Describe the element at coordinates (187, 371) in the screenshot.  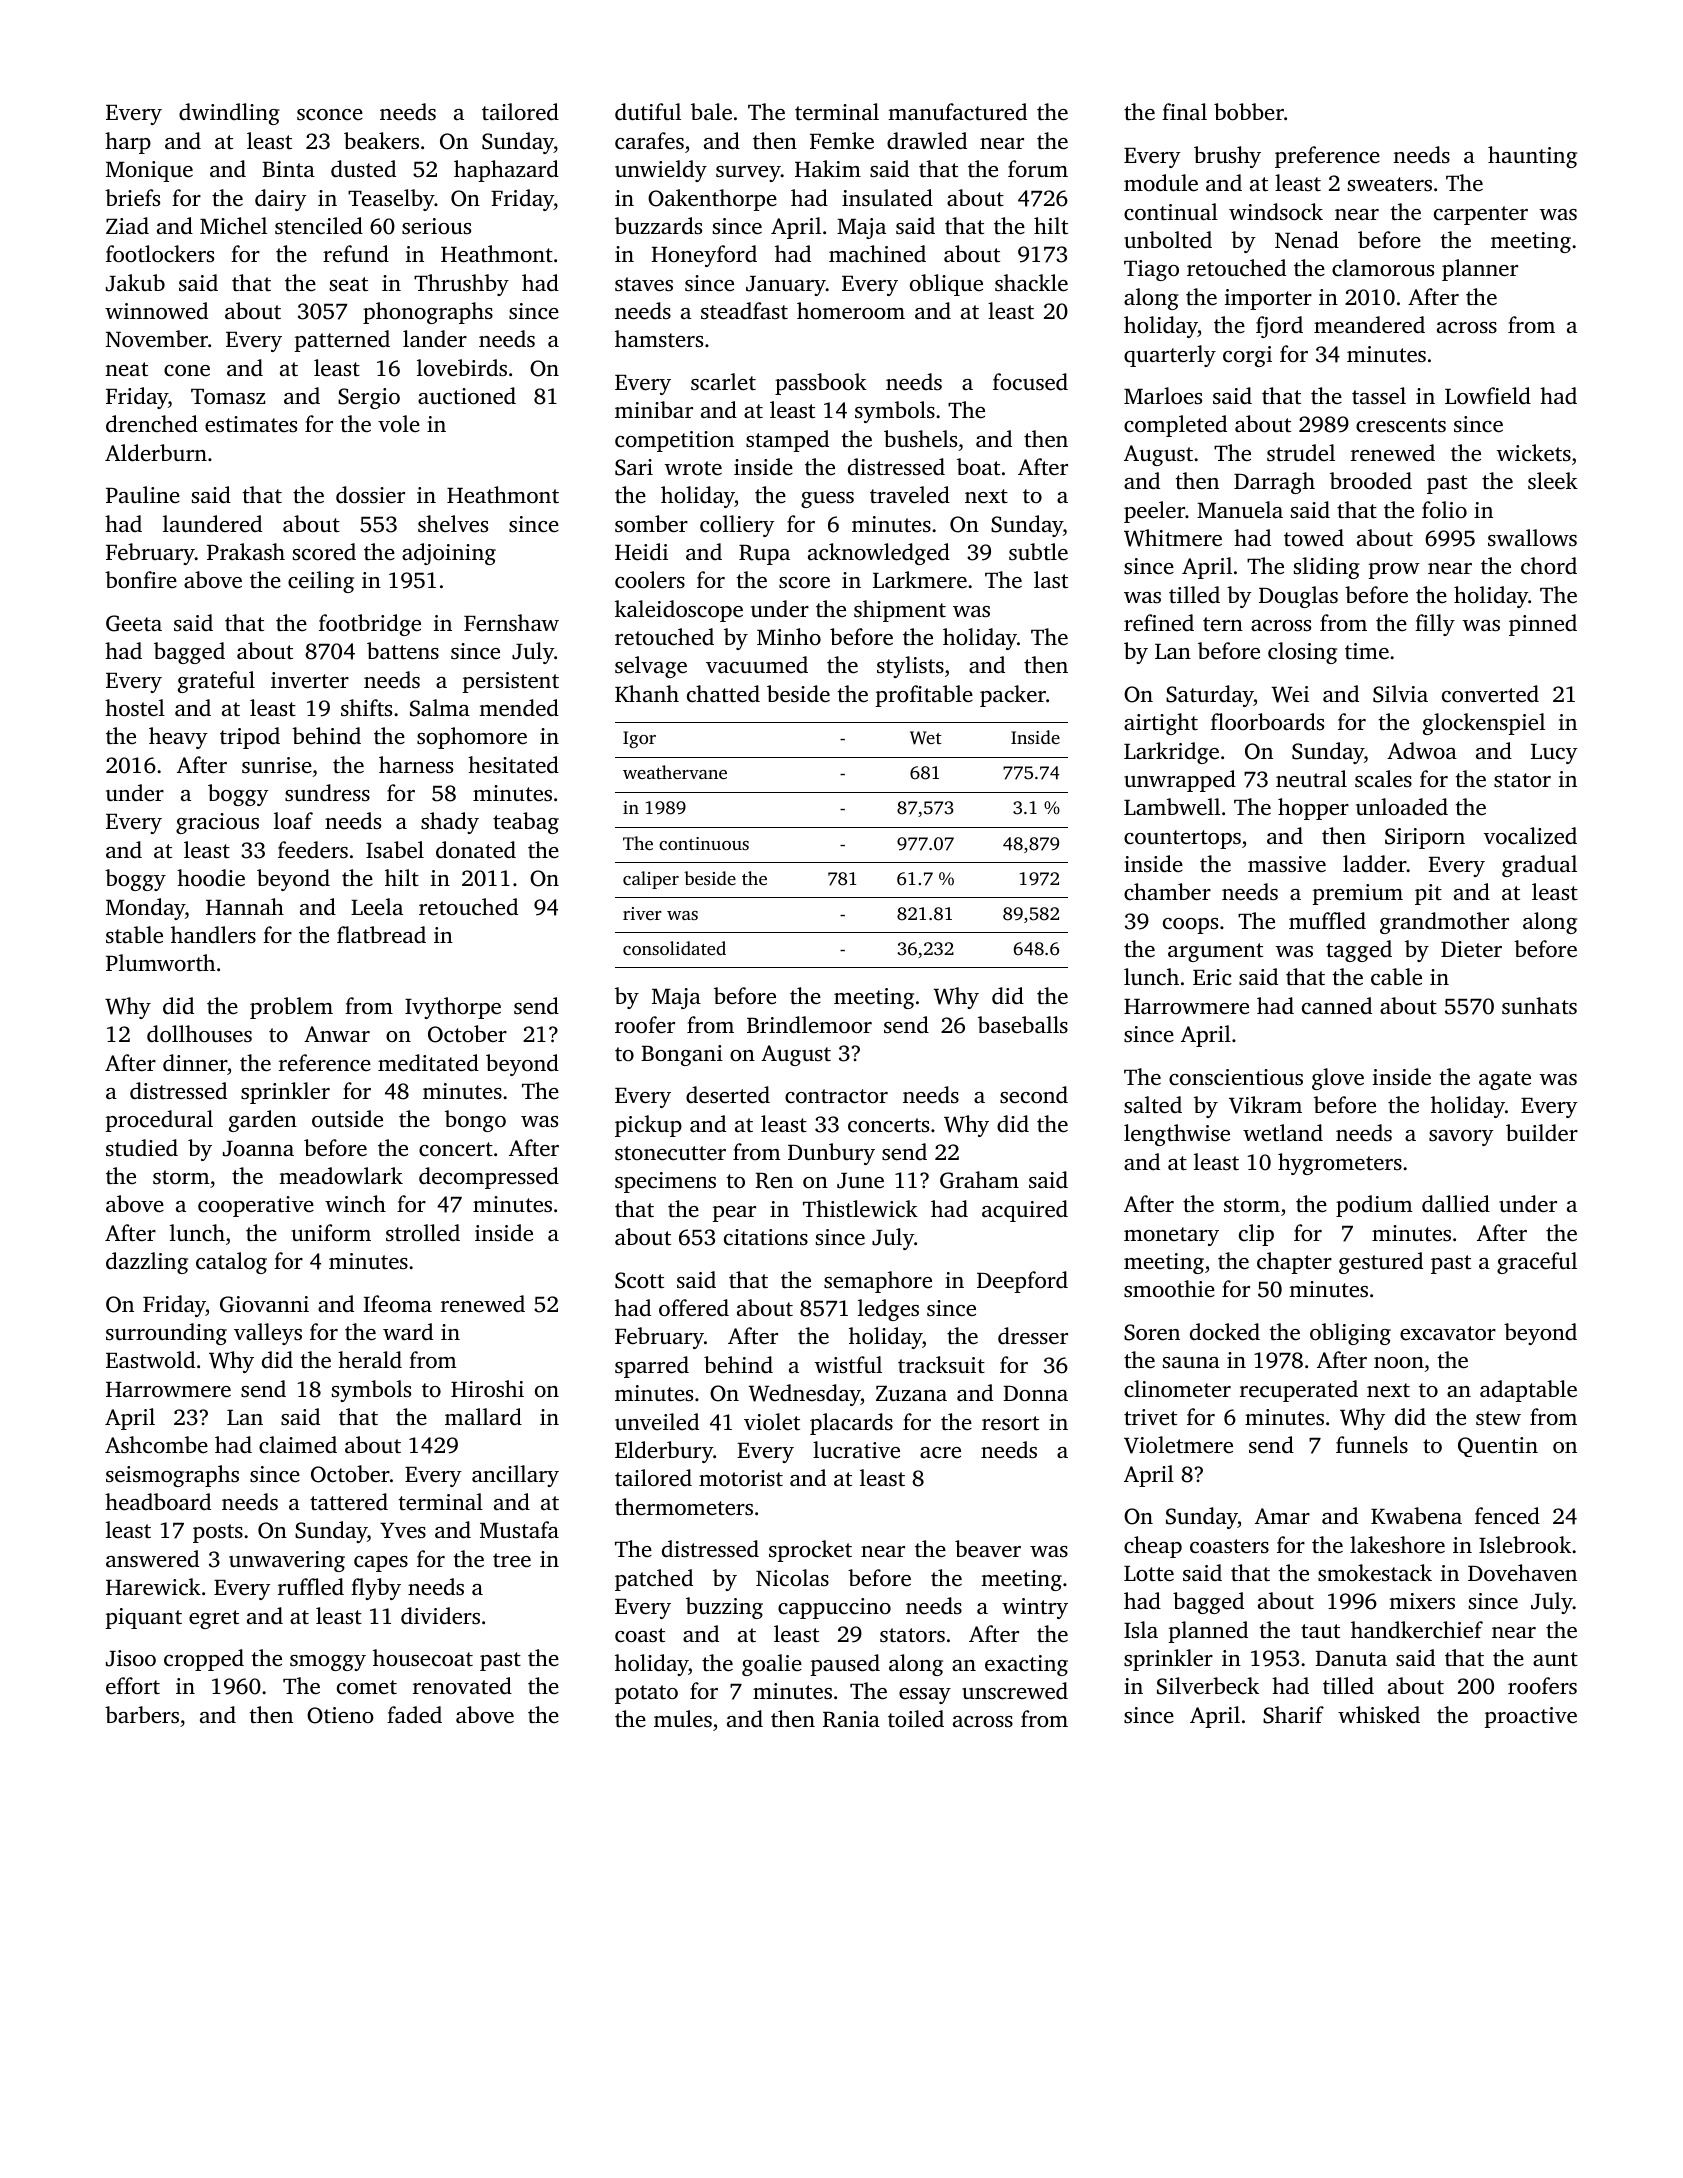
I see `cone` at that location.
